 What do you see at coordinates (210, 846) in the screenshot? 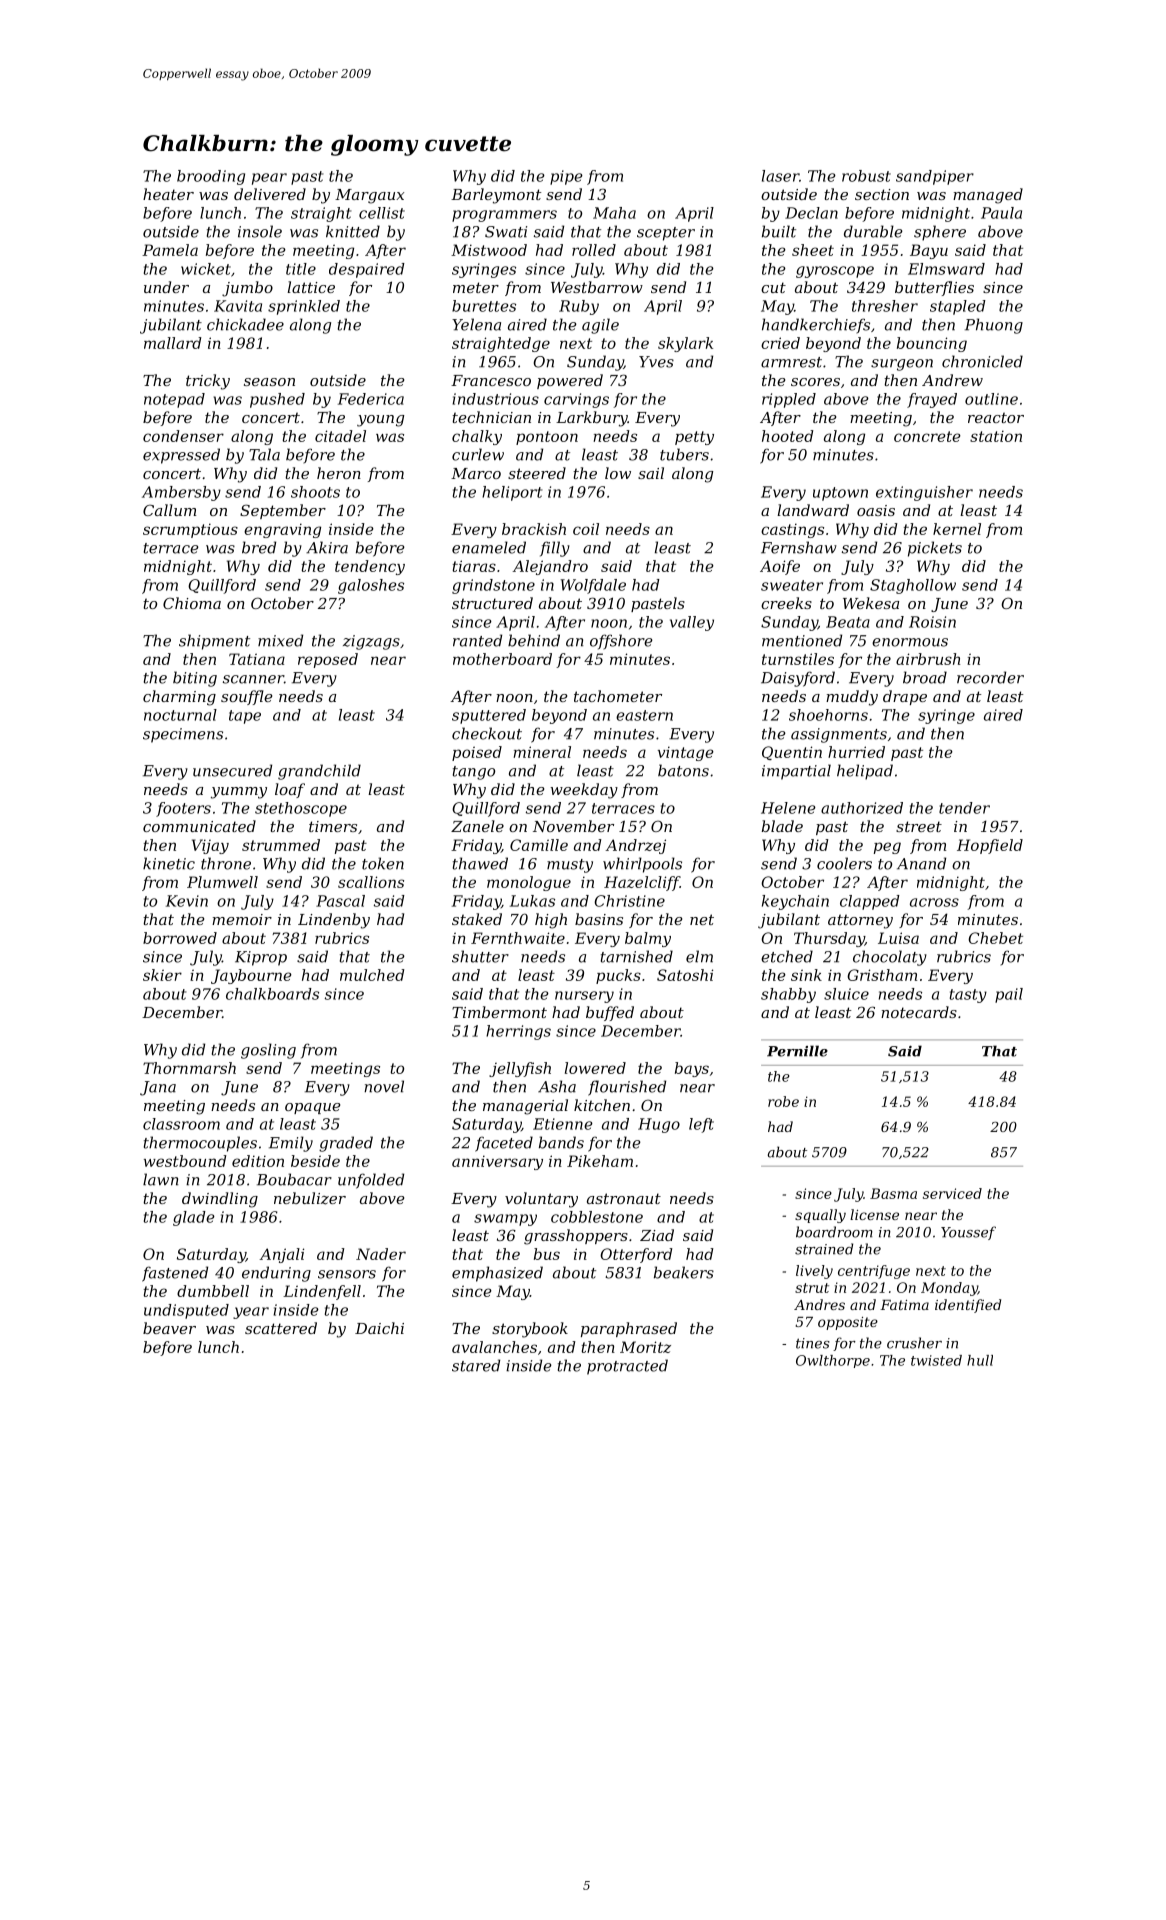
I see `Vijay` at bounding box center [210, 846].
